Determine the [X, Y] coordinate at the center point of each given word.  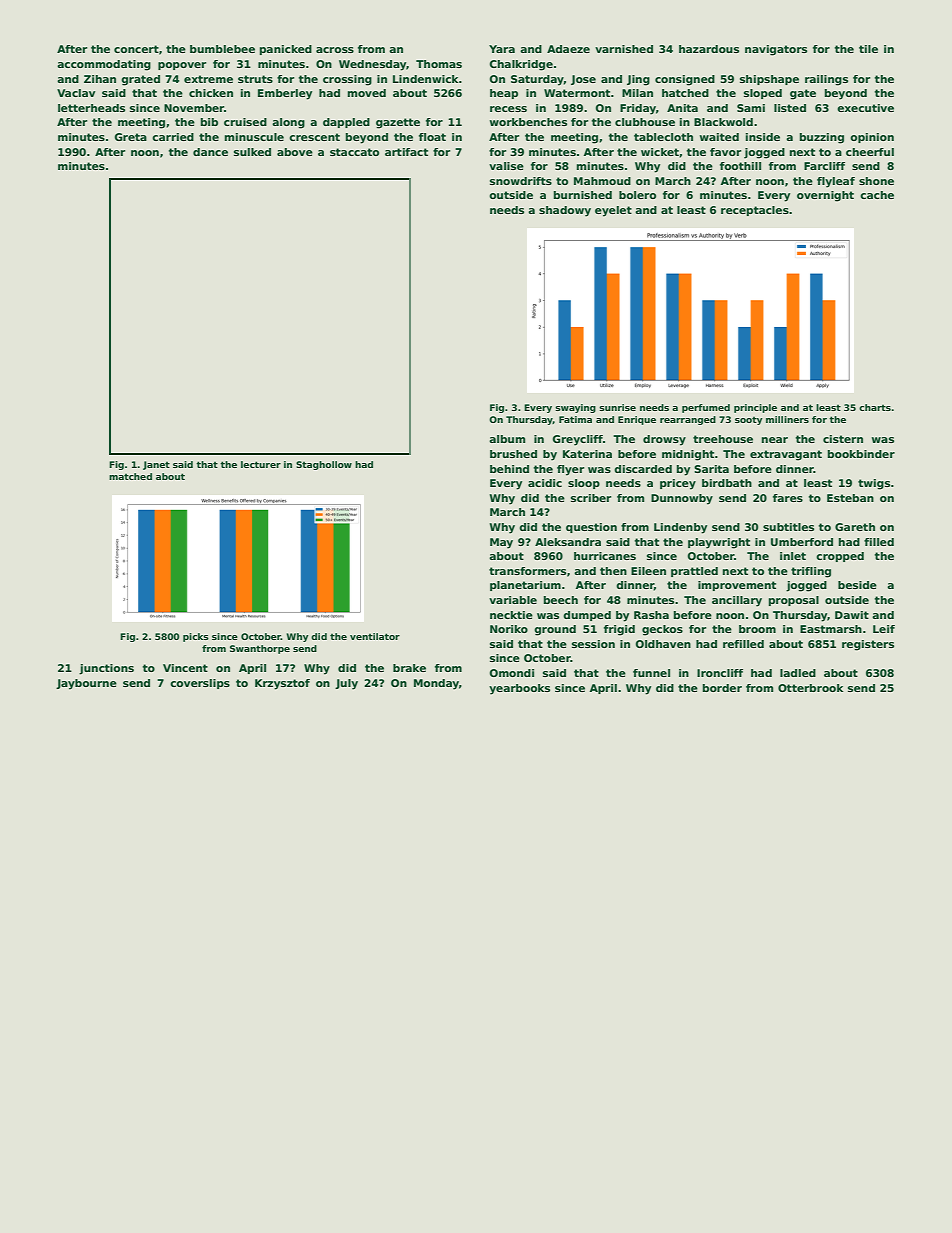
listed [790, 108]
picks [196, 637]
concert [136, 49]
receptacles [755, 211]
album [507, 439]
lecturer [261, 464]
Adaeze [568, 49]
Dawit [852, 615]
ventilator [375, 636]
